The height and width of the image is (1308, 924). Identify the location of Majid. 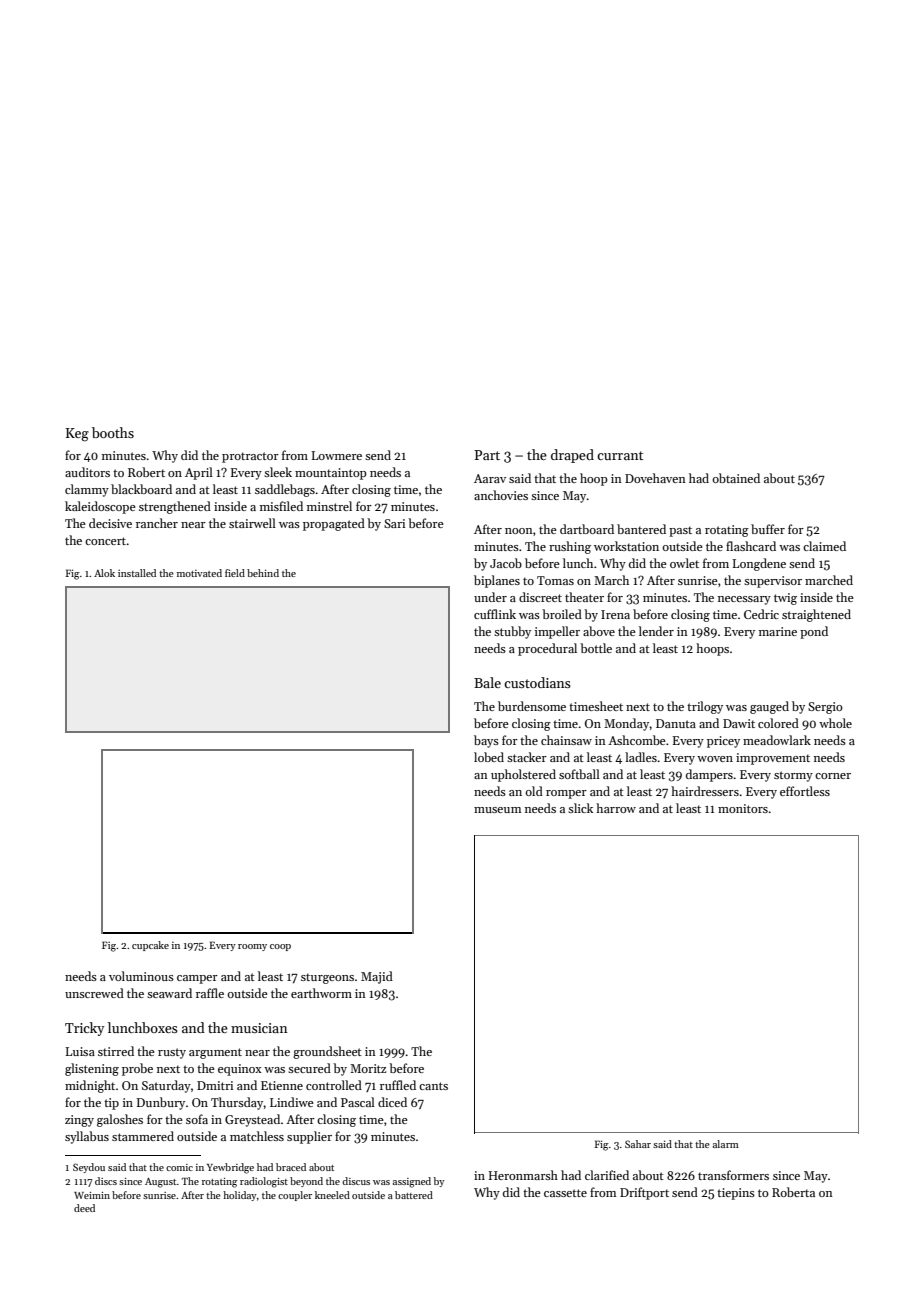
(377, 977).
